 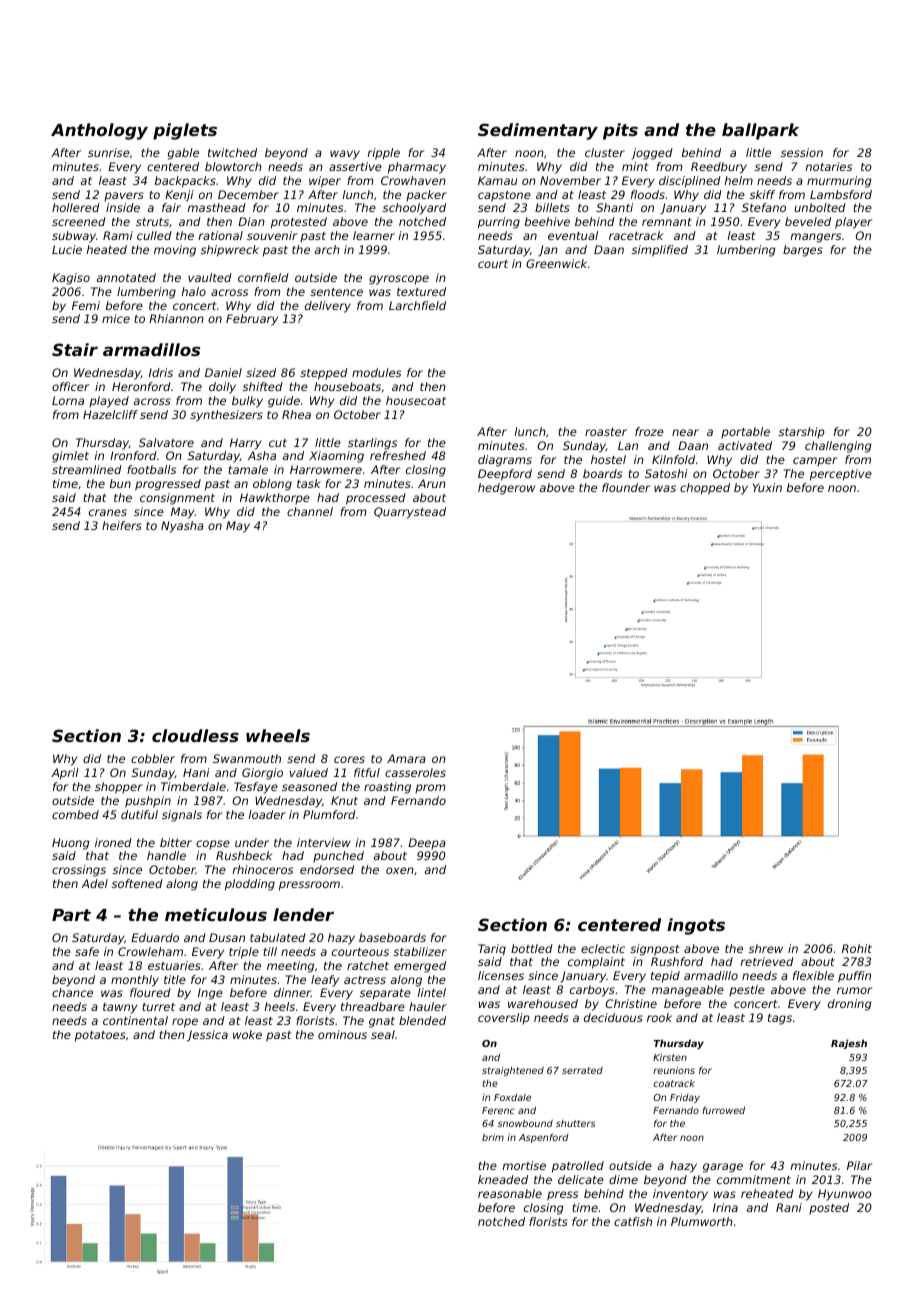 I want to click on Satoshi, so click(x=666, y=473).
